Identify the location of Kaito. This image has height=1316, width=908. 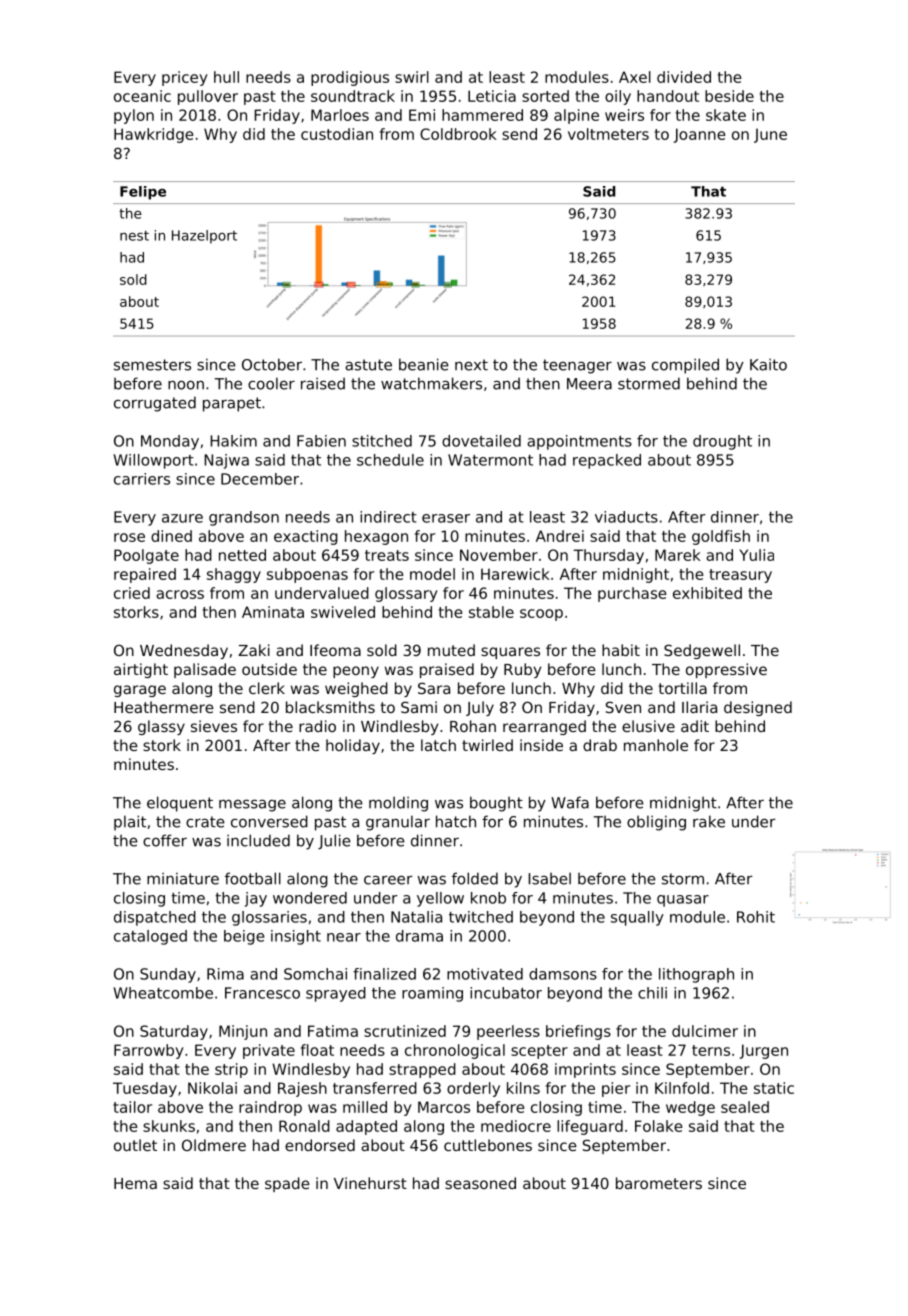
(768, 364).
